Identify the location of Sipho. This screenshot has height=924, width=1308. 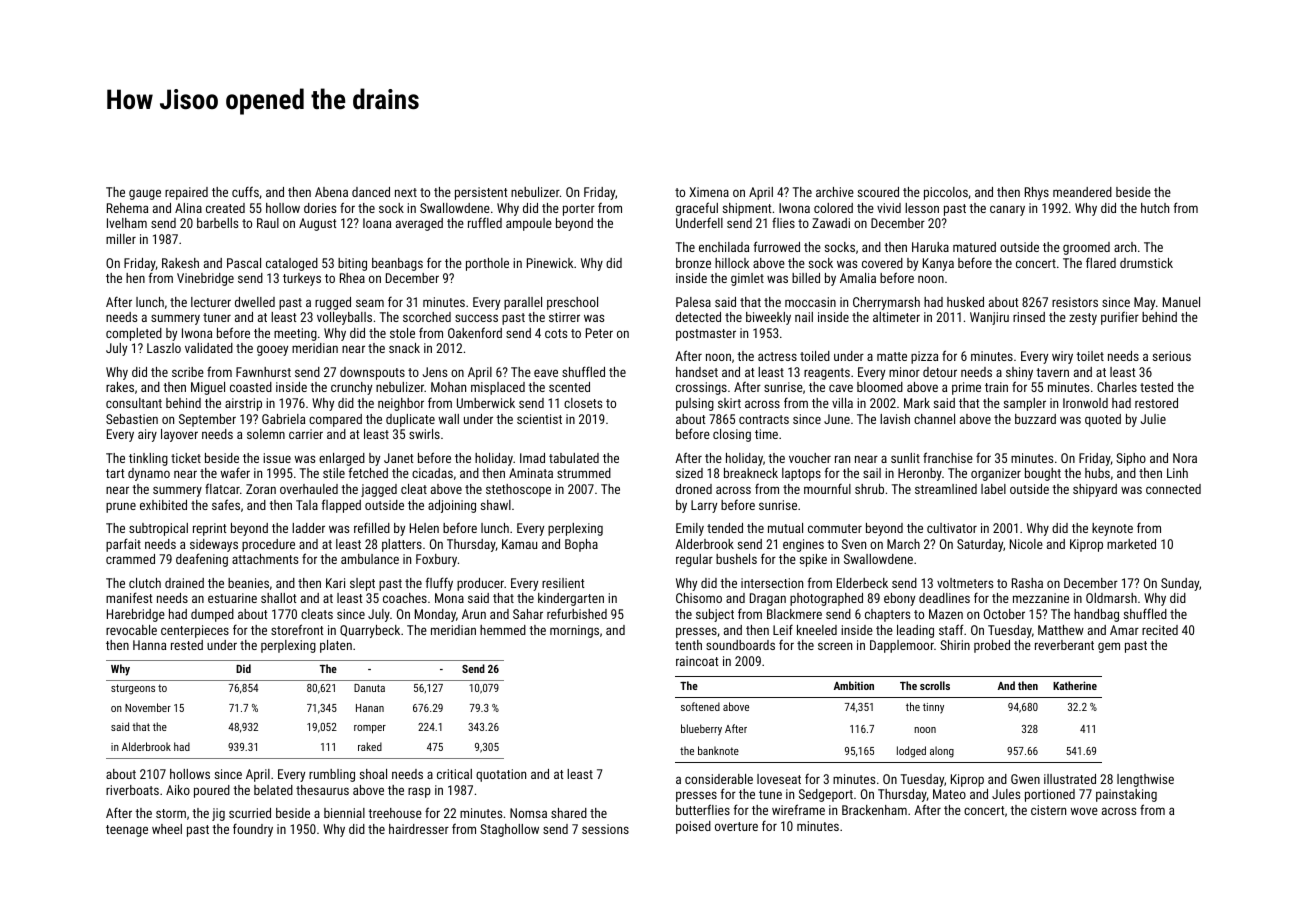
(1131, 459).
